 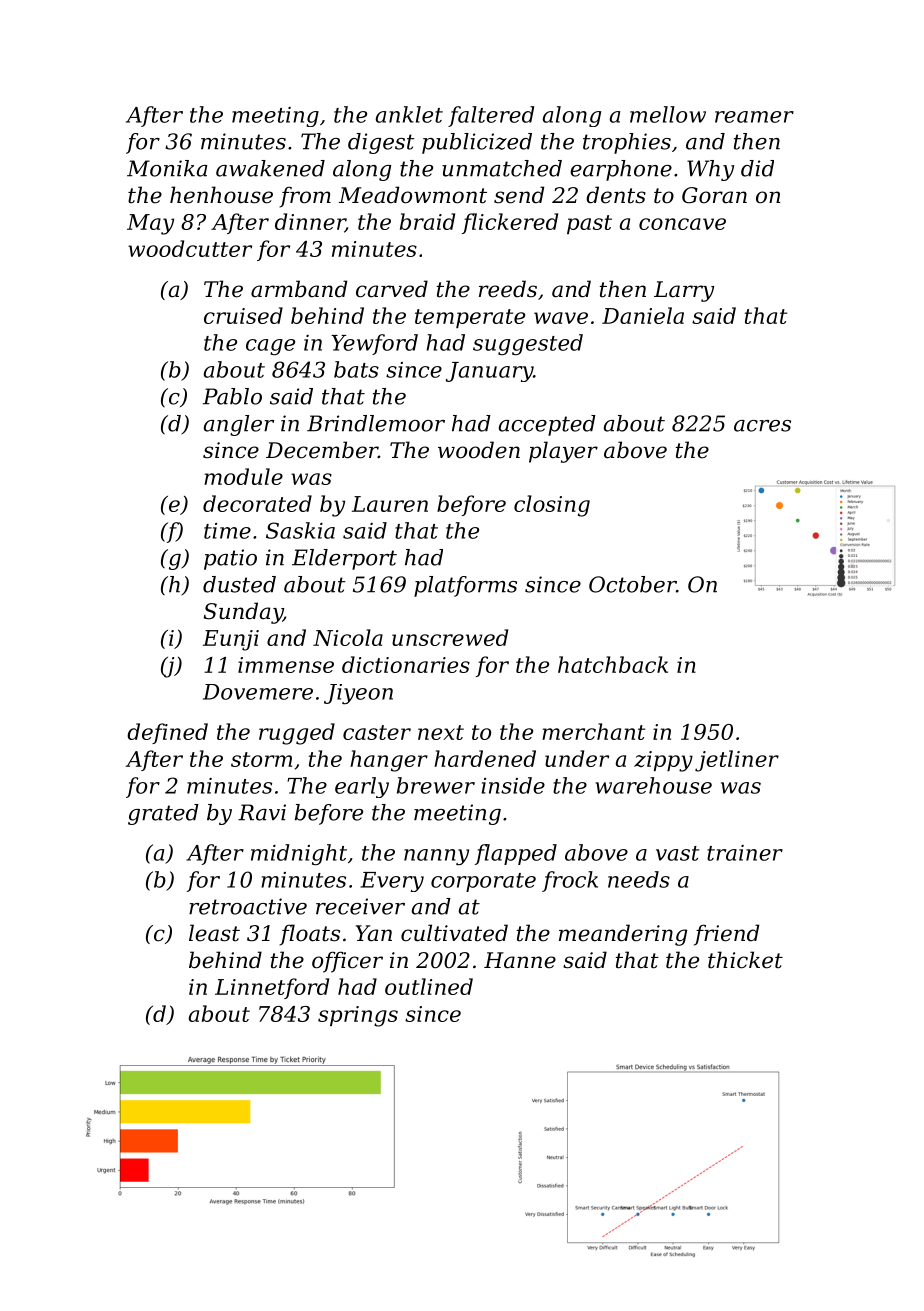 I want to click on frock, so click(x=570, y=881).
